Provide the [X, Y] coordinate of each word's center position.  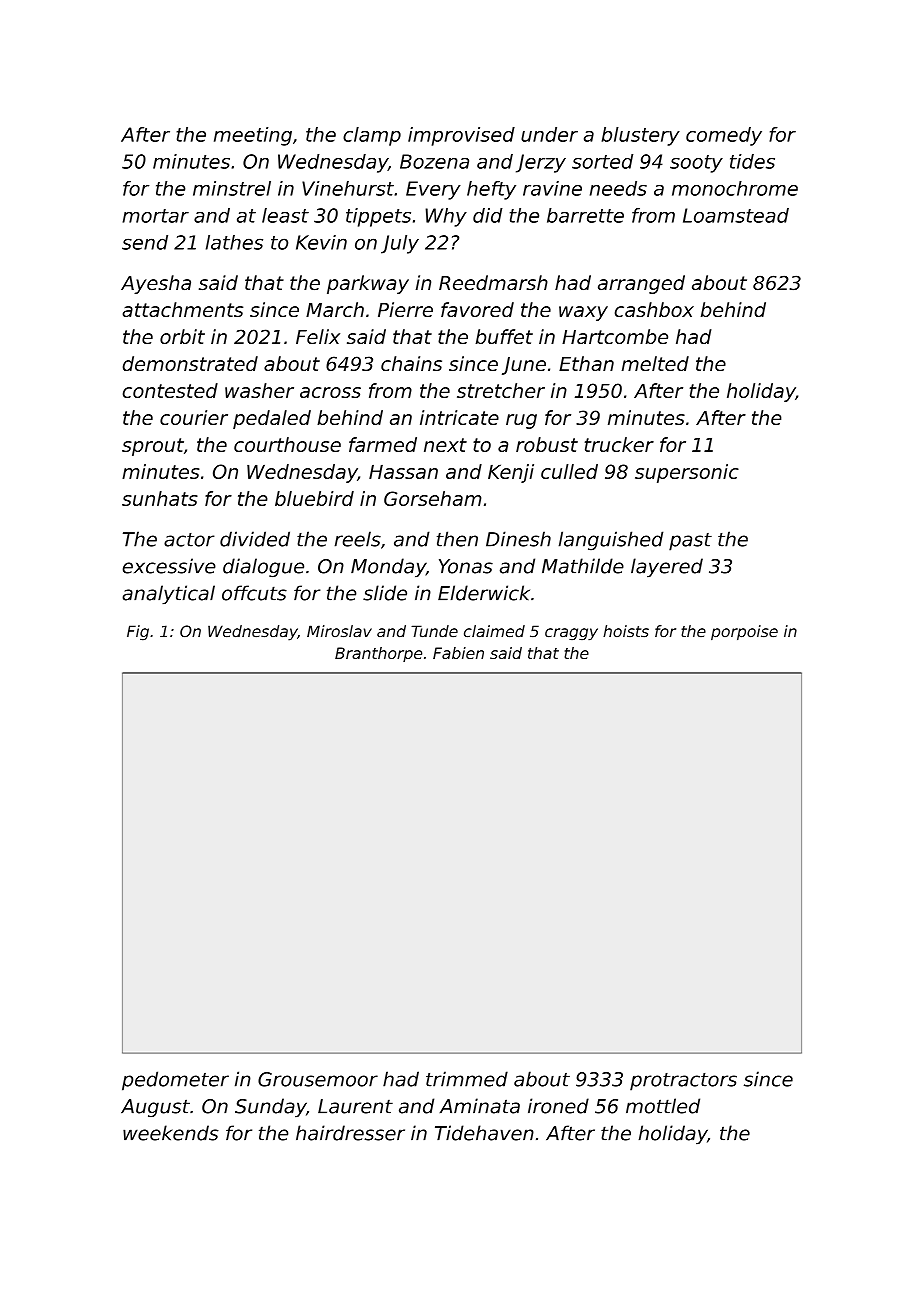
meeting [253, 136]
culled [569, 471]
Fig [138, 633]
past [690, 542]
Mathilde [583, 566]
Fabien [458, 653]
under [549, 134]
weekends [171, 1133]
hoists [626, 631]
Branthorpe [378, 654]
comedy [724, 136]
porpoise [744, 633]
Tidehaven [484, 1133]
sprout [153, 447]
